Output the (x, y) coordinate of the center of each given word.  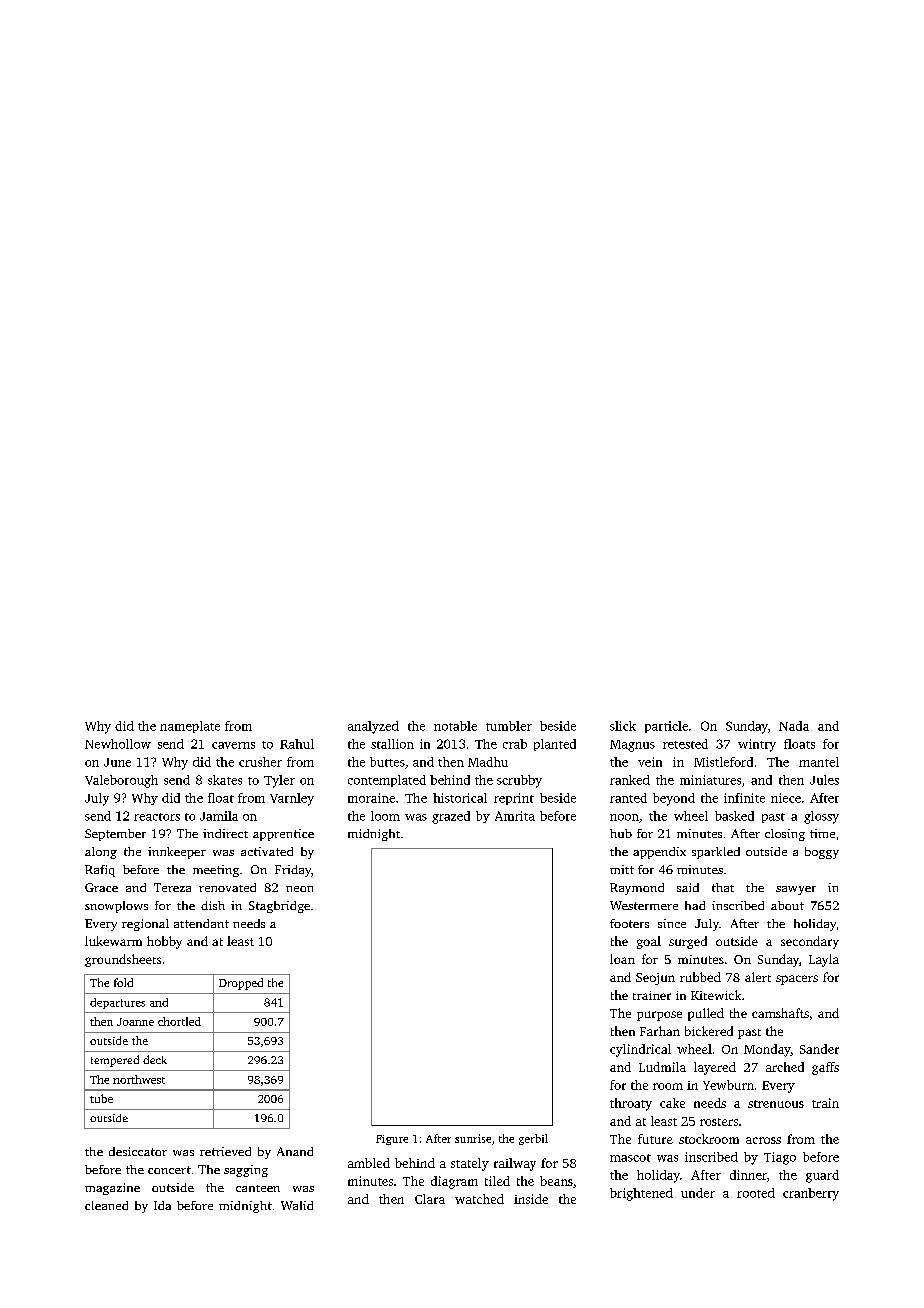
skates (225, 780)
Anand (295, 1151)
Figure (392, 1140)
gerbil (533, 1139)
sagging (246, 1171)
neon (299, 889)
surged (688, 942)
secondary (810, 942)
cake (672, 1103)
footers (629, 923)
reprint (514, 799)
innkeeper (177, 853)
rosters (719, 1122)
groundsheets (123, 960)
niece (786, 798)
